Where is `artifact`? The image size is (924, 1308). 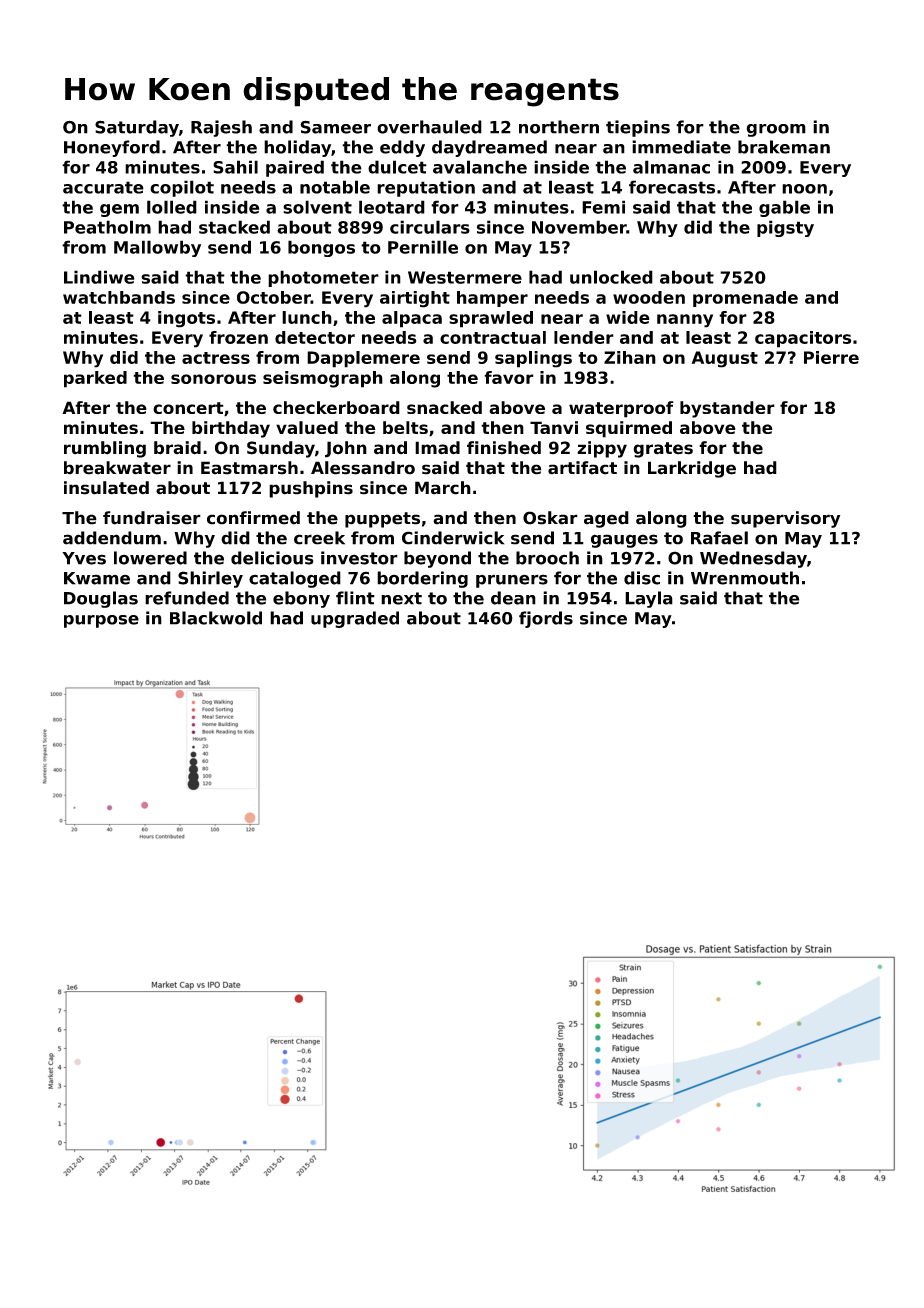
artifact is located at coordinates (582, 468).
